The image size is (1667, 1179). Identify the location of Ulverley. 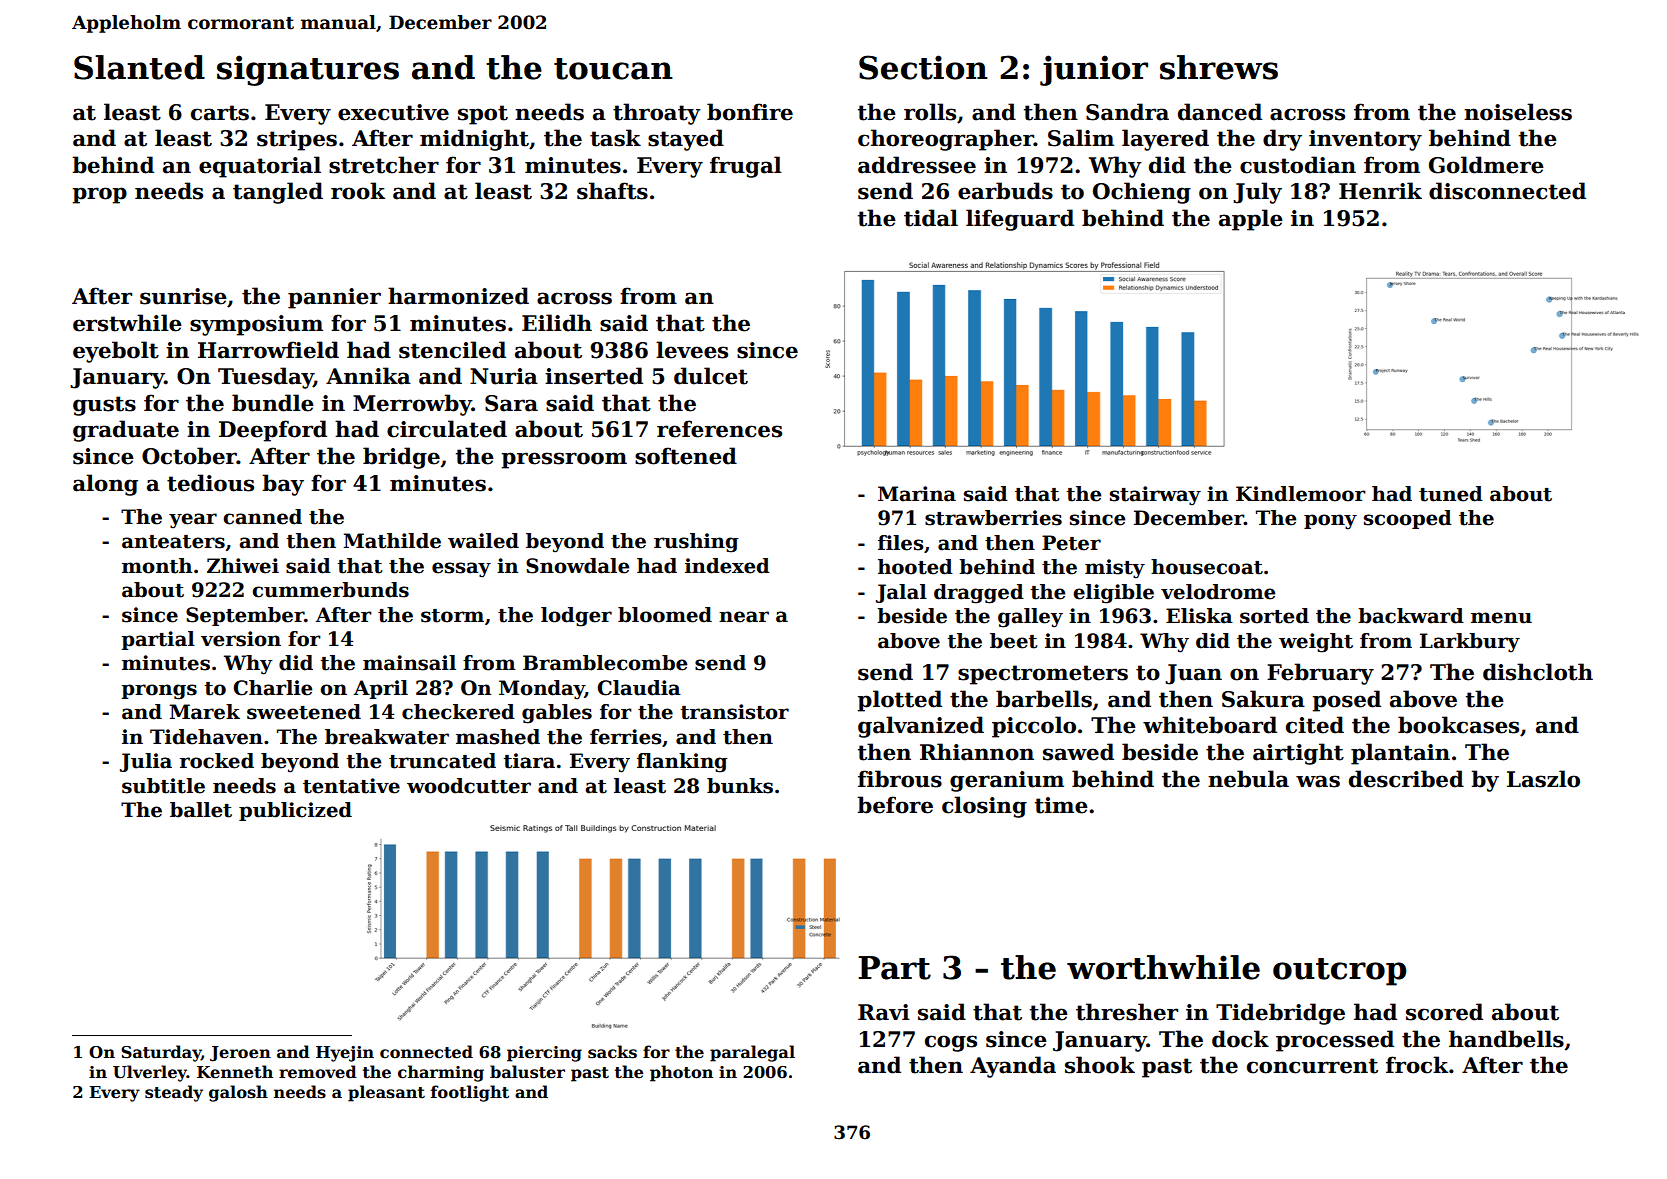
(150, 1073).
